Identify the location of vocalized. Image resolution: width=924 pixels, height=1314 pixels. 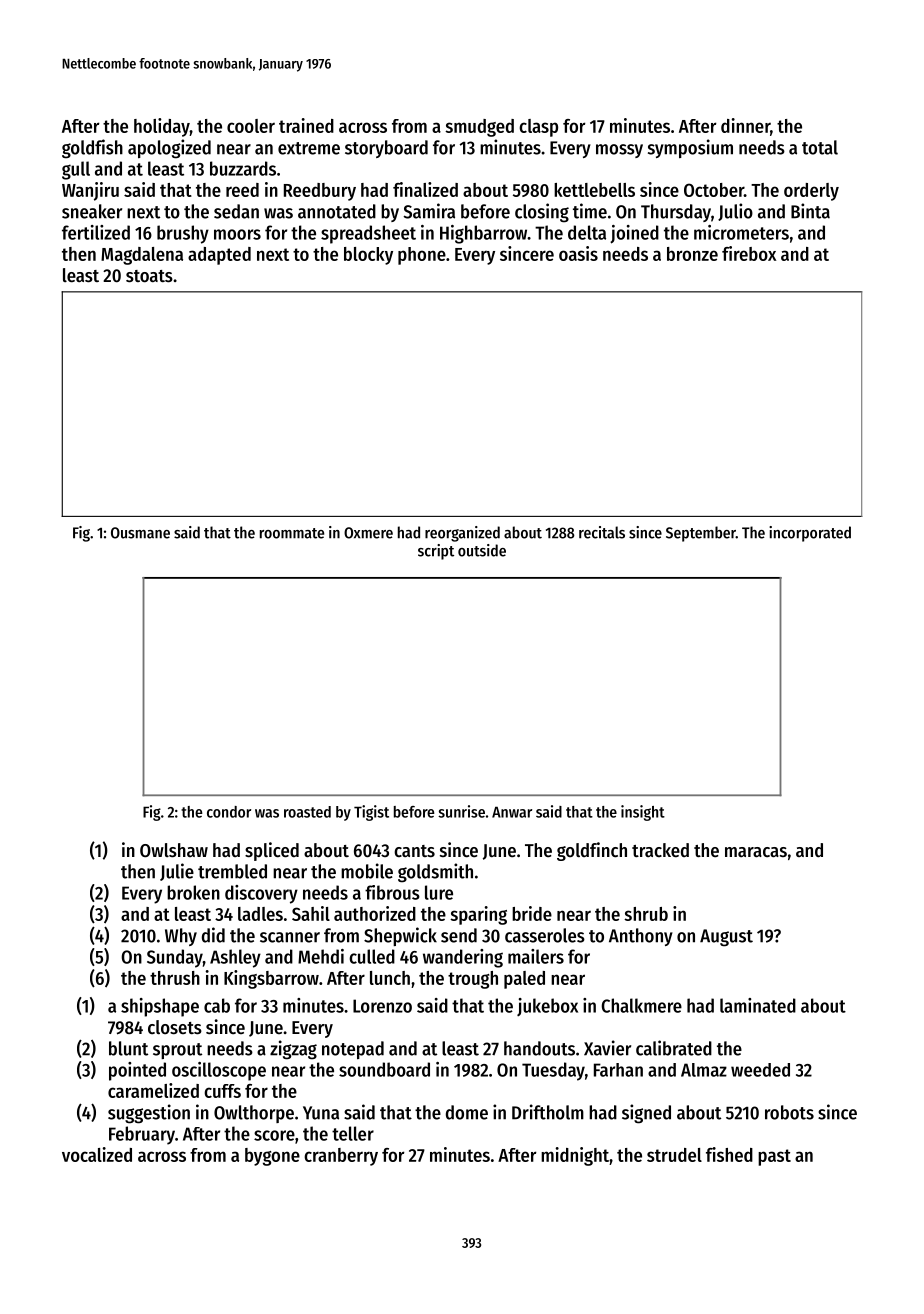
(97, 1154).
